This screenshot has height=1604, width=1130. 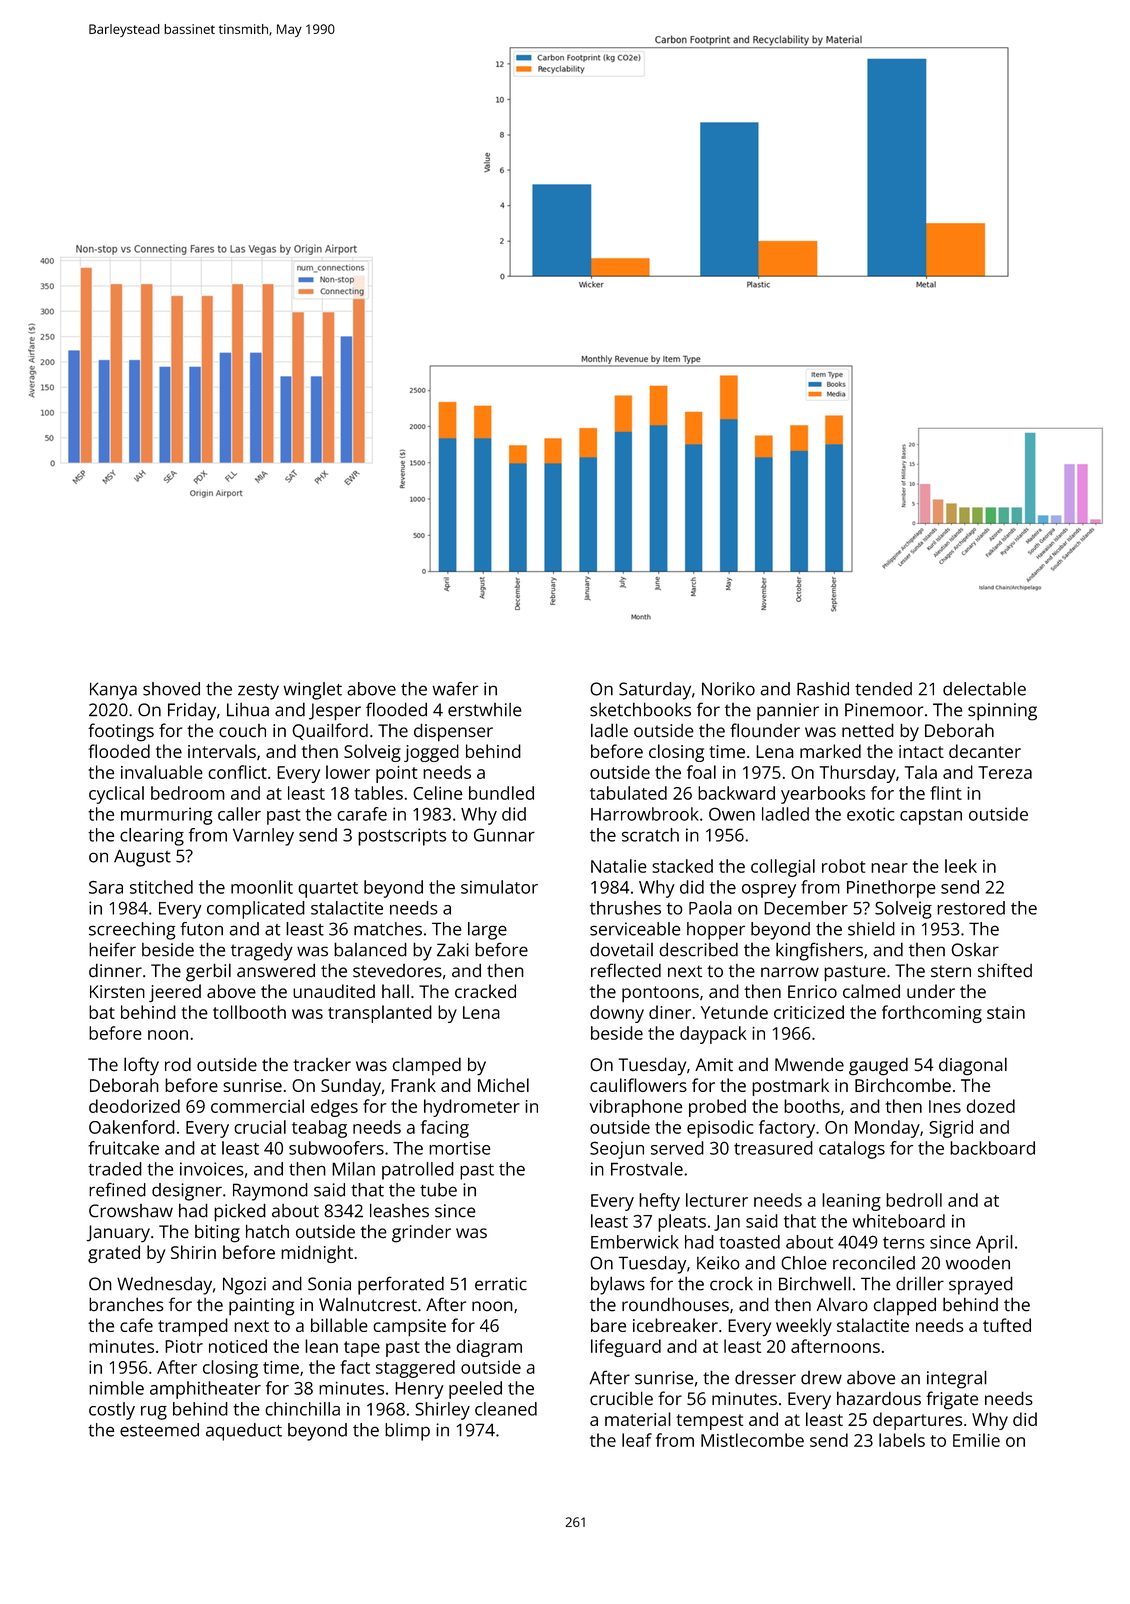 What do you see at coordinates (728, 689) in the screenshot?
I see `Noriko` at bounding box center [728, 689].
